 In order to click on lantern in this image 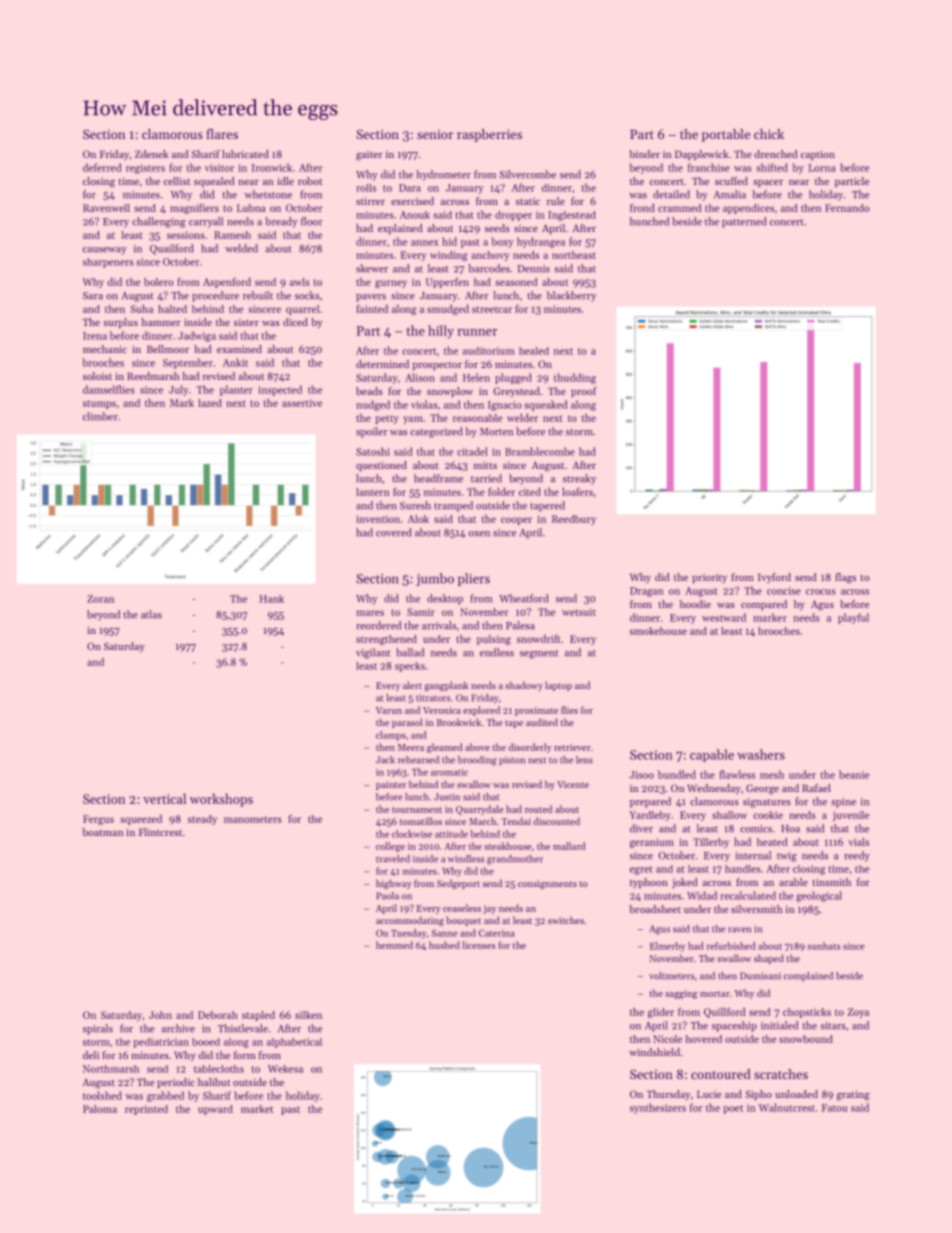, I will do `click(372, 492)`.
